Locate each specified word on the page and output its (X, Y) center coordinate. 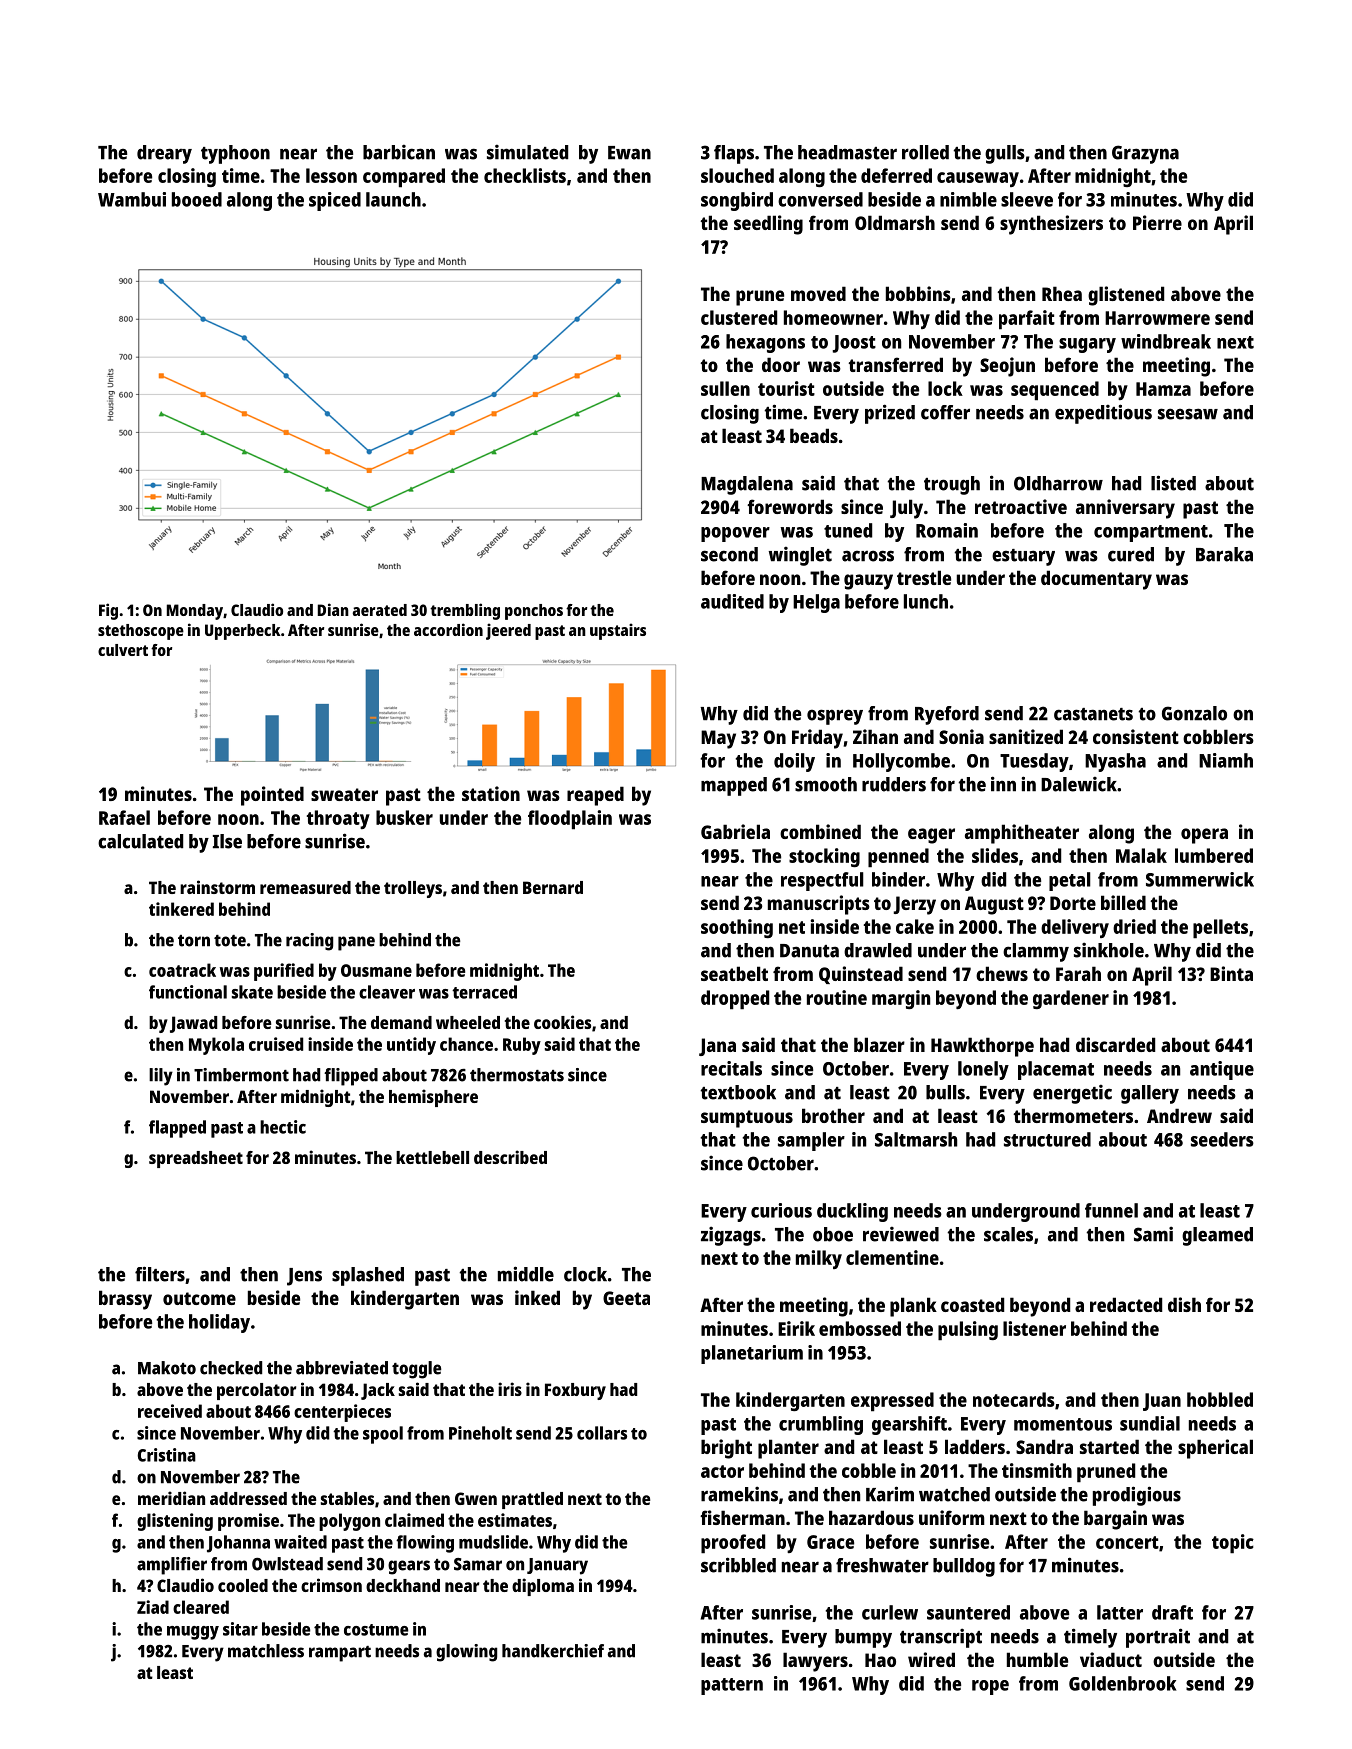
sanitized (1026, 736)
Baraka (1224, 554)
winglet (800, 556)
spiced (335, 201)
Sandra (1044, 1446)
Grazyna (1145, 154)
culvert (123, 650)
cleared (201, 1607)
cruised (276, 1044)
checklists (525, 175)
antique (1222, 1070)
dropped (735, 1000)
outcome (199, 1298)
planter (788, 1449)
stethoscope (141, 632)
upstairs (618, 631)
